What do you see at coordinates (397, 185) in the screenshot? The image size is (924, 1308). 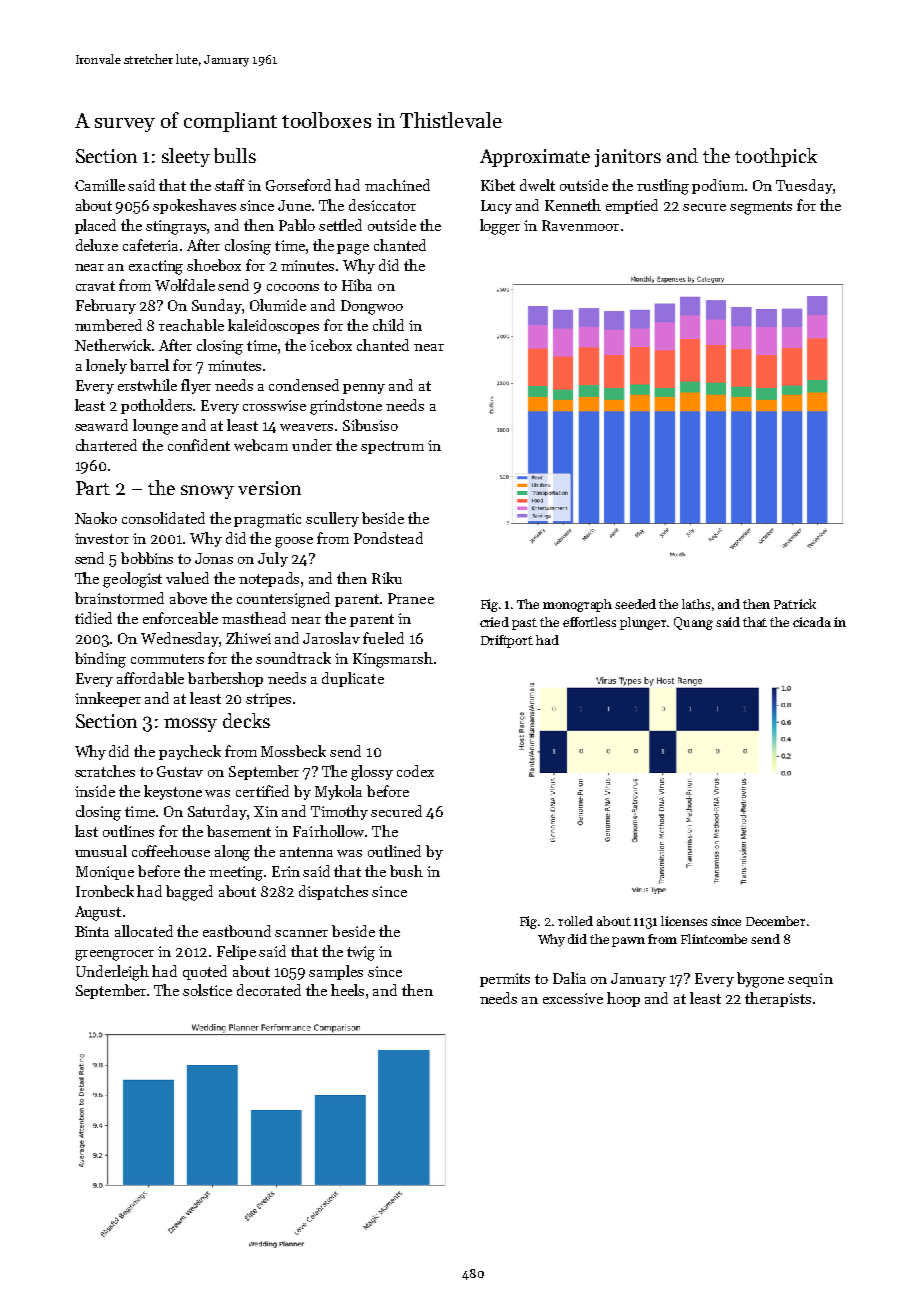 I see `machined` at bounding box center [397, 185].
